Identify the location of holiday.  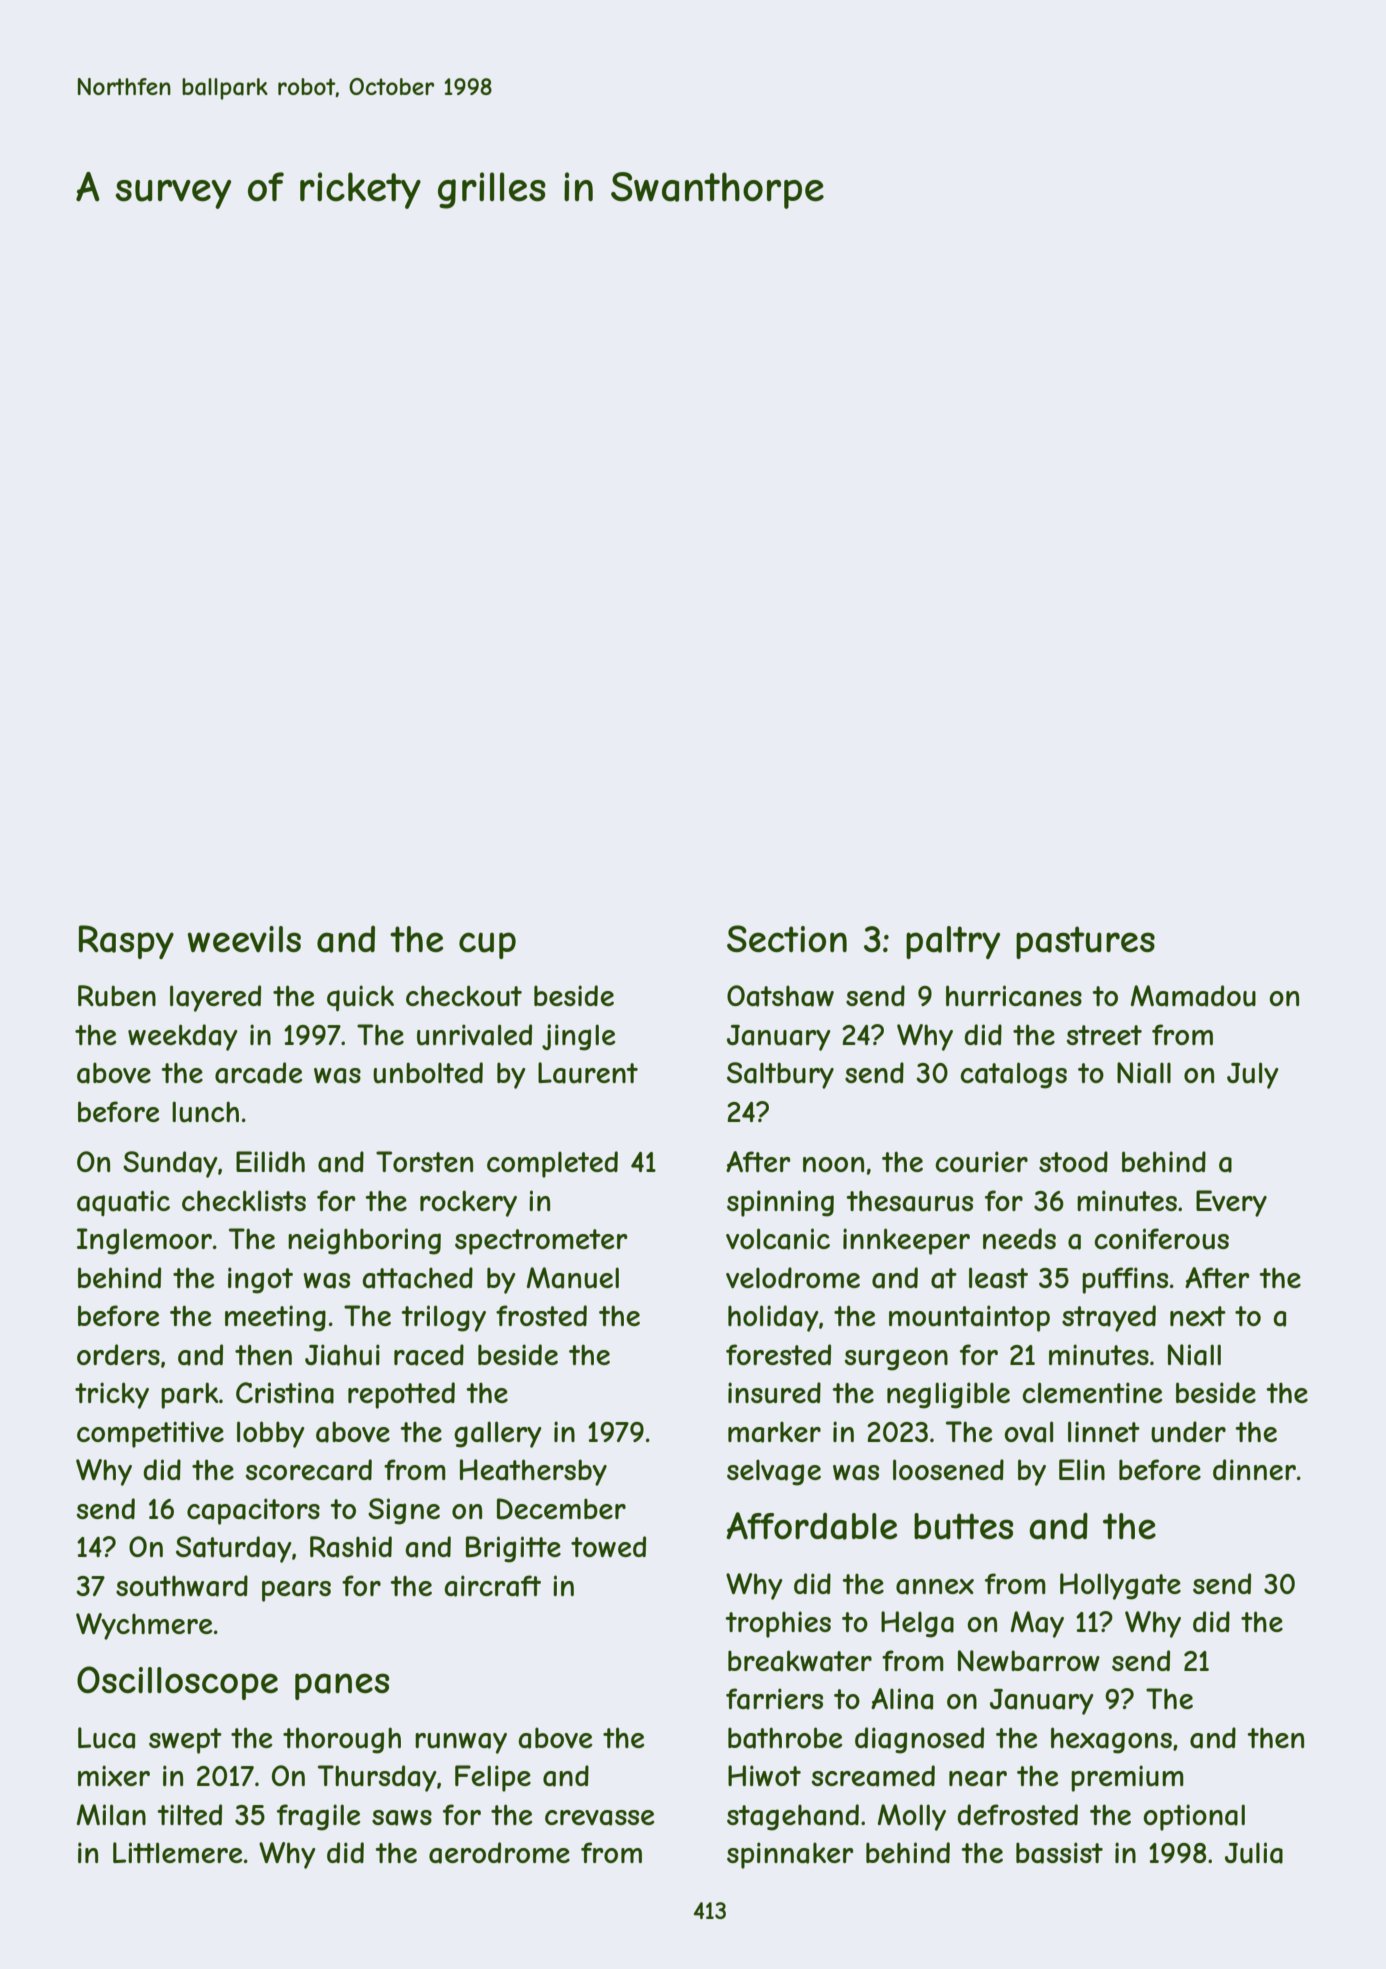
(773, 1318).
